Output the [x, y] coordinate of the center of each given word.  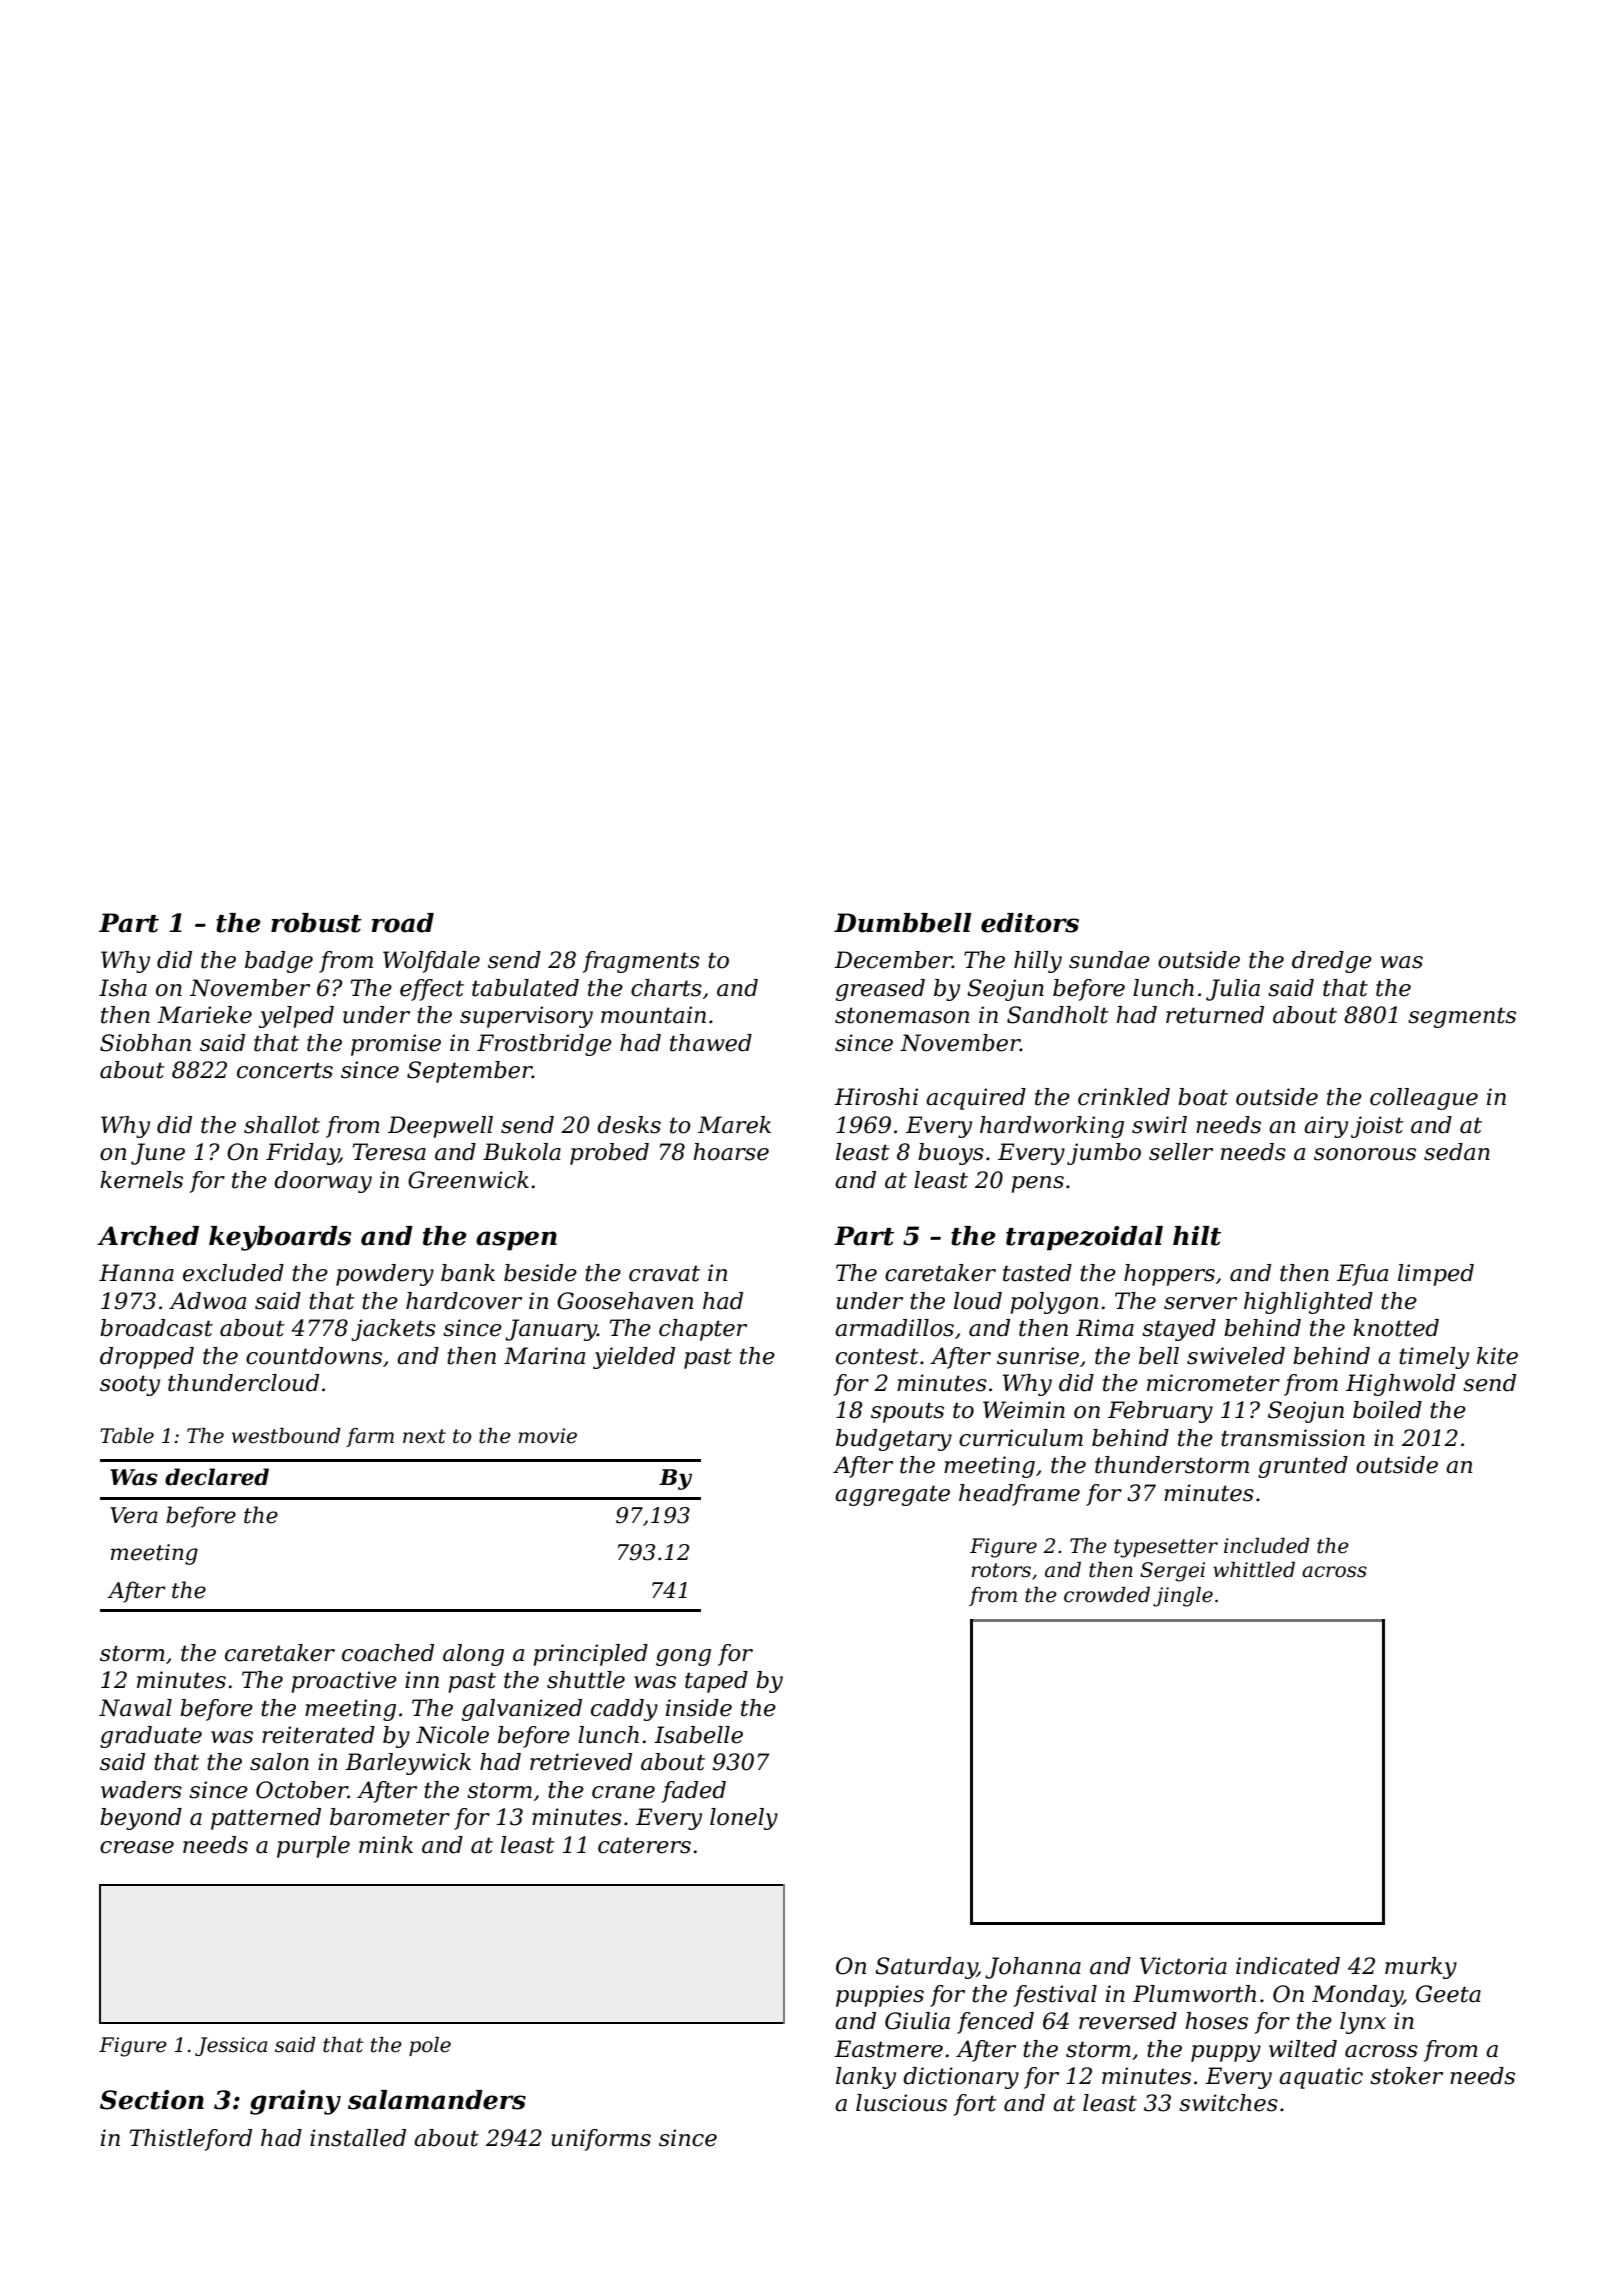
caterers [644, 1845]
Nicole [452, 1735]
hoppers [1169, 1275]
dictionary [961, 2078]
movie [547, 1436]
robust [316, 923]
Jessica [231, 2046]
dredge [1332, 962]
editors [1030, 923]
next [424, 1436]
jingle [1183, 1597]
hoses [1216, 2021]
